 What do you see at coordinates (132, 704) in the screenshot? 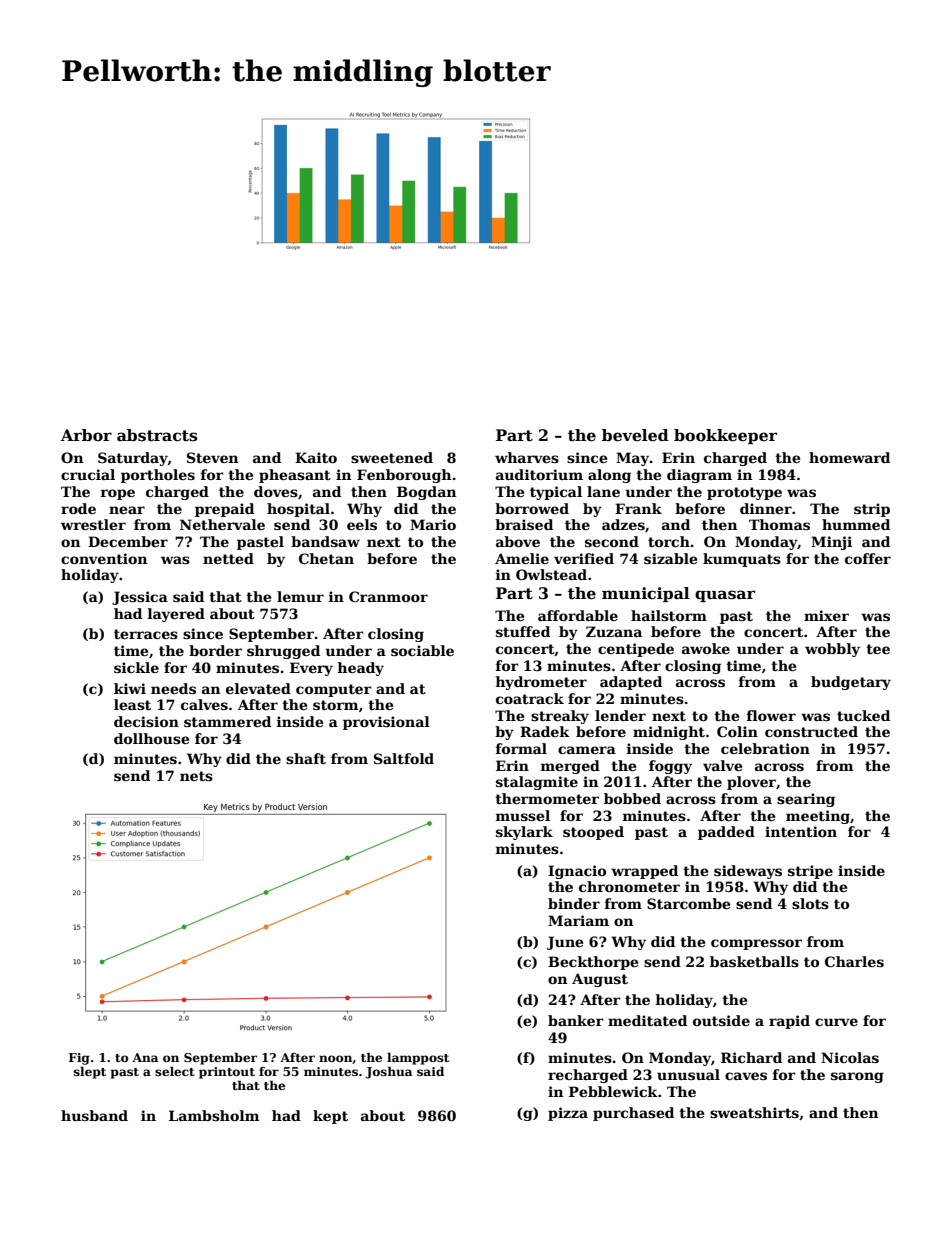
I see `least` at bounding box center [132, 704].
